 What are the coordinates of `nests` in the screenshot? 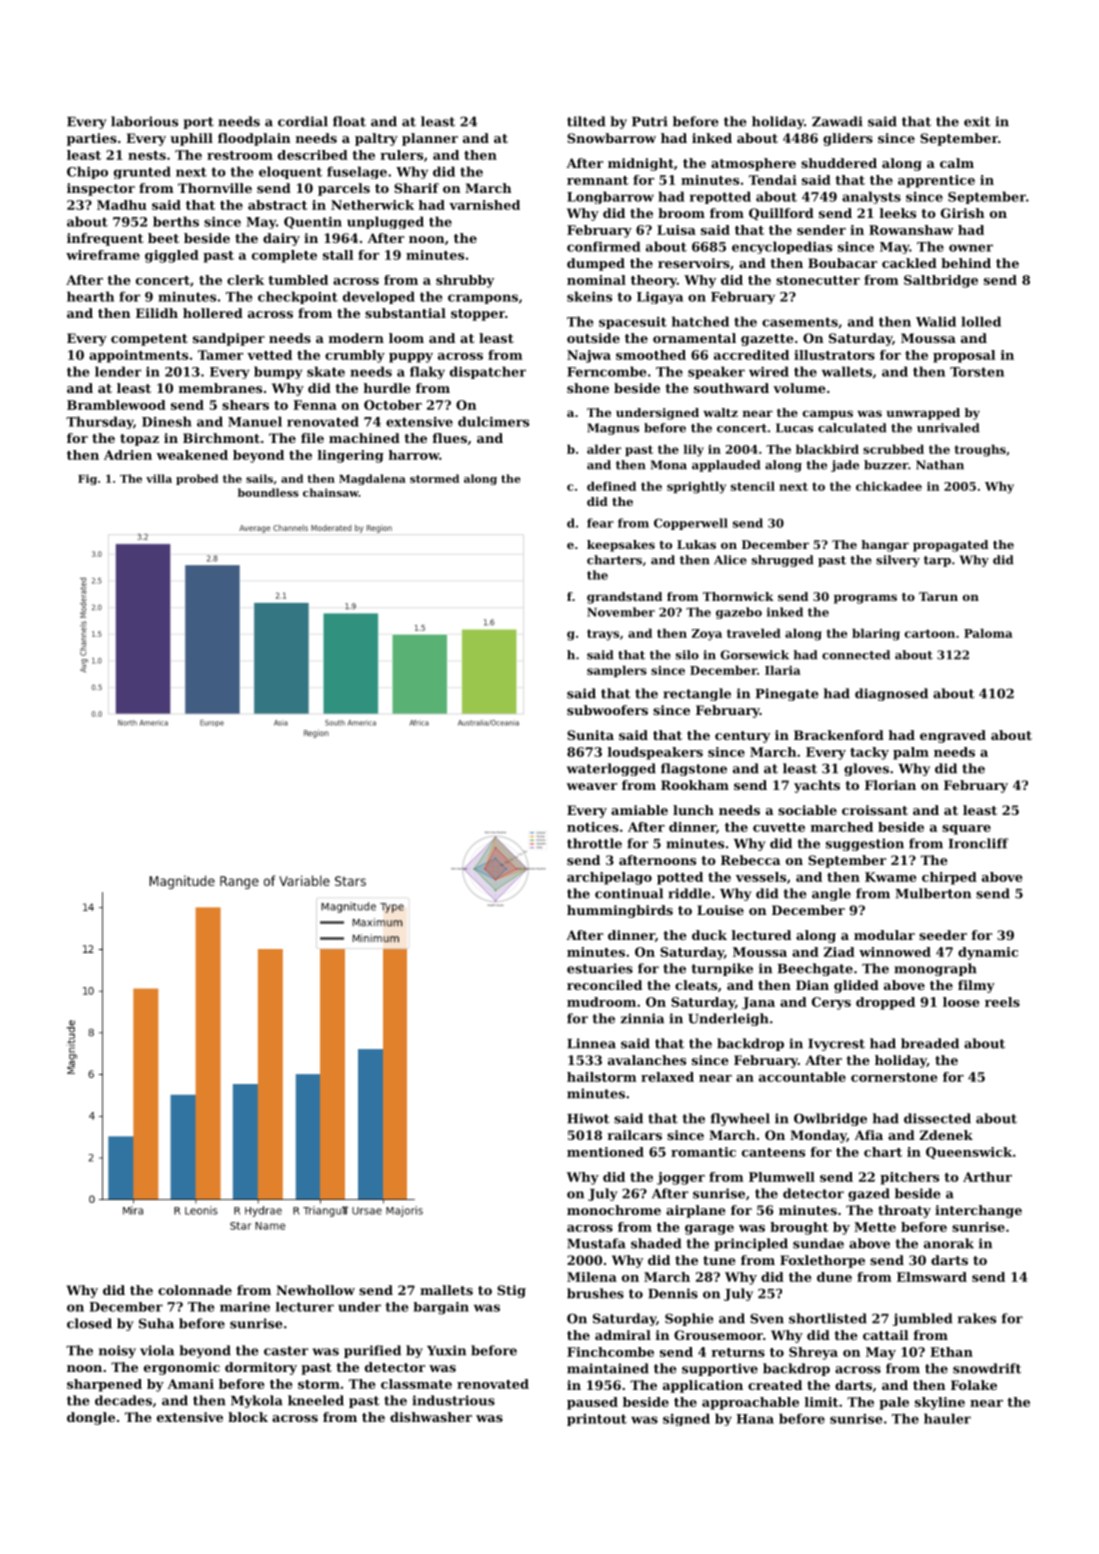 It's located at (147, 155).
